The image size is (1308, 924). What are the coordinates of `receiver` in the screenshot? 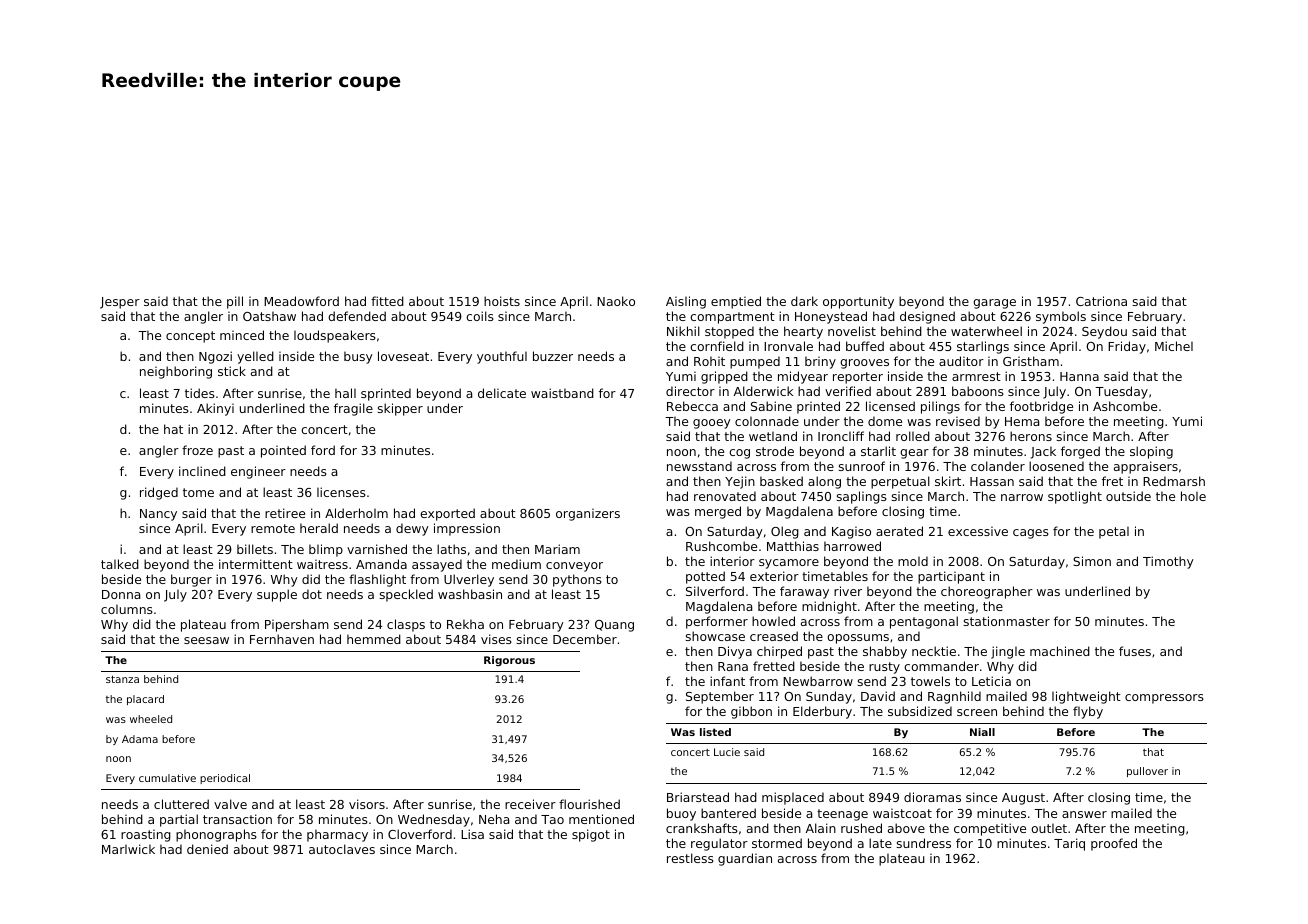 It's located at (530, 804).
